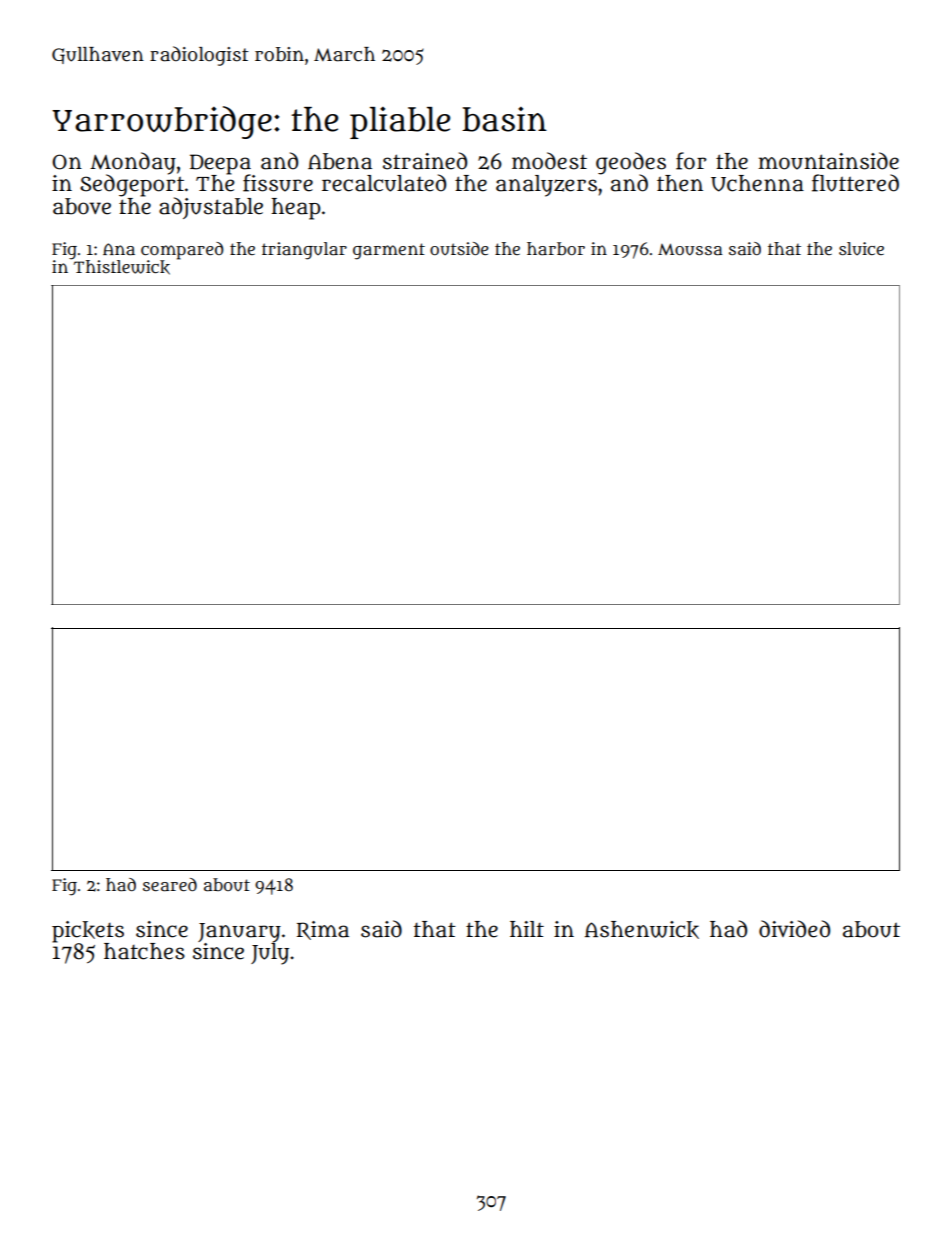 This screenshot has width=952, height=1233. Describe the element at coordinates (556, 248) in the screenshot. I see `harbor` at that location.
